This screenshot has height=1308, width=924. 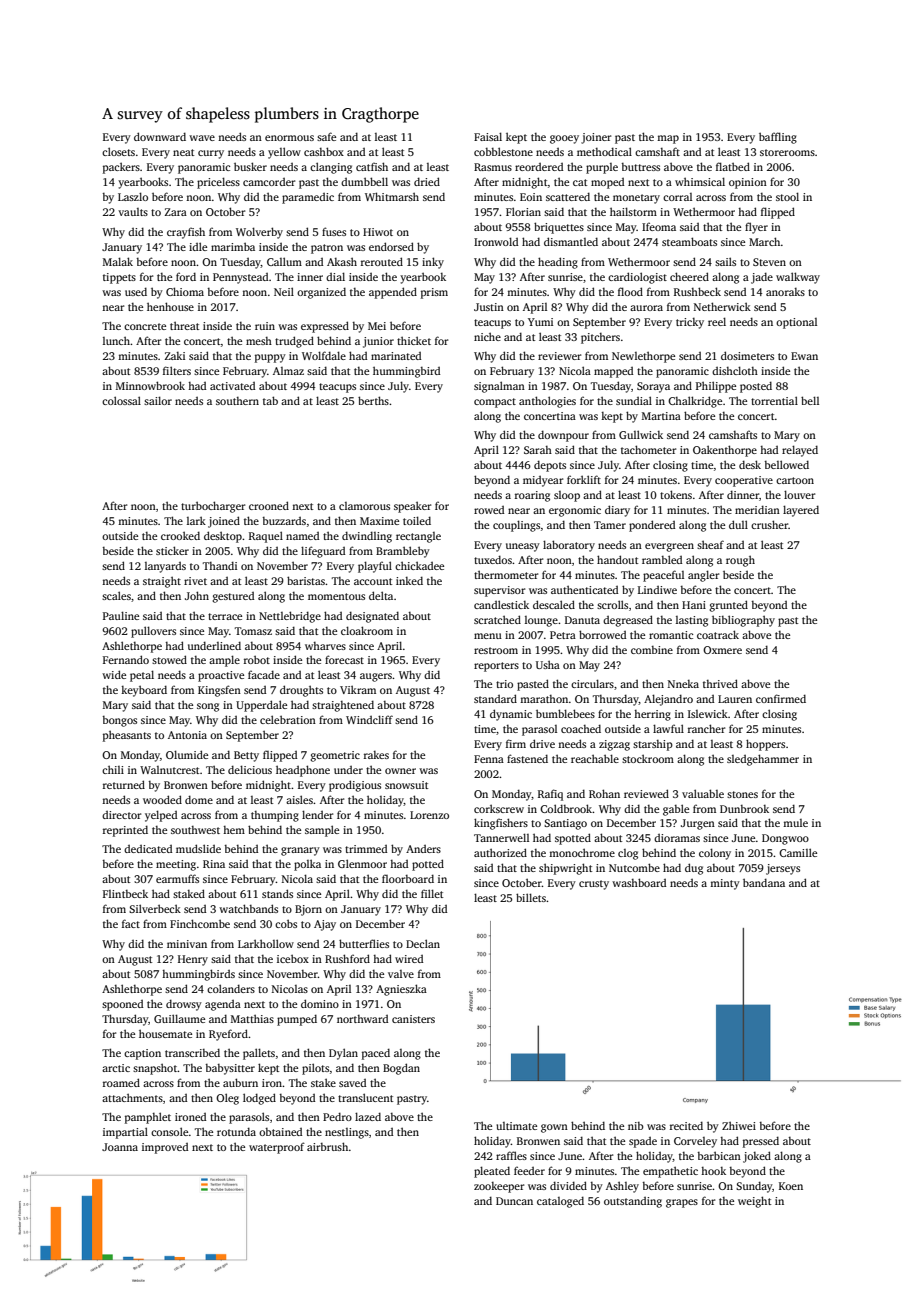 What do you see at coordinates (514, 1201) in the screenshot?
I see `Duncan` at bounding box center [514, 1201].
